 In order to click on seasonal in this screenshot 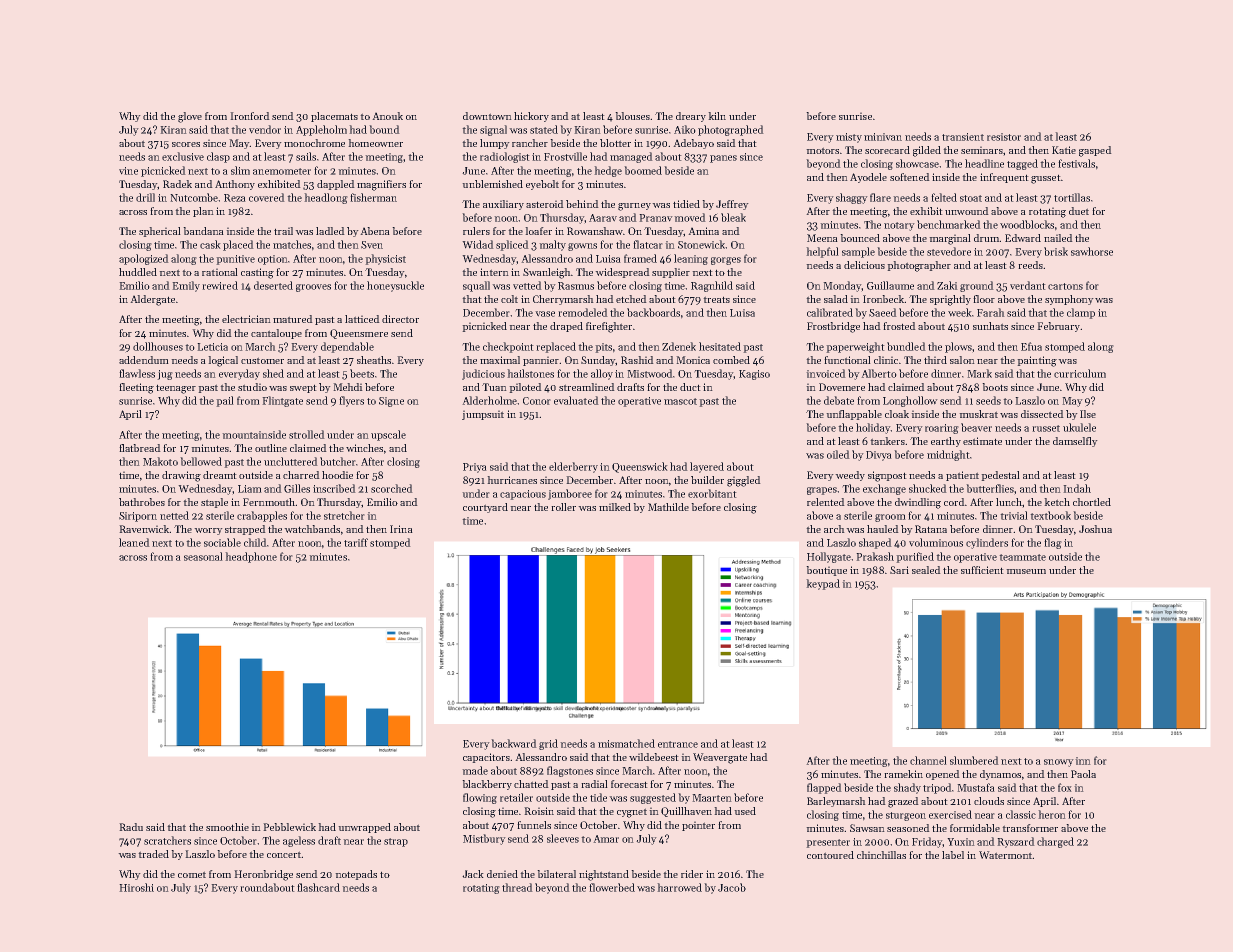, I will do `click(203, 556)`.
